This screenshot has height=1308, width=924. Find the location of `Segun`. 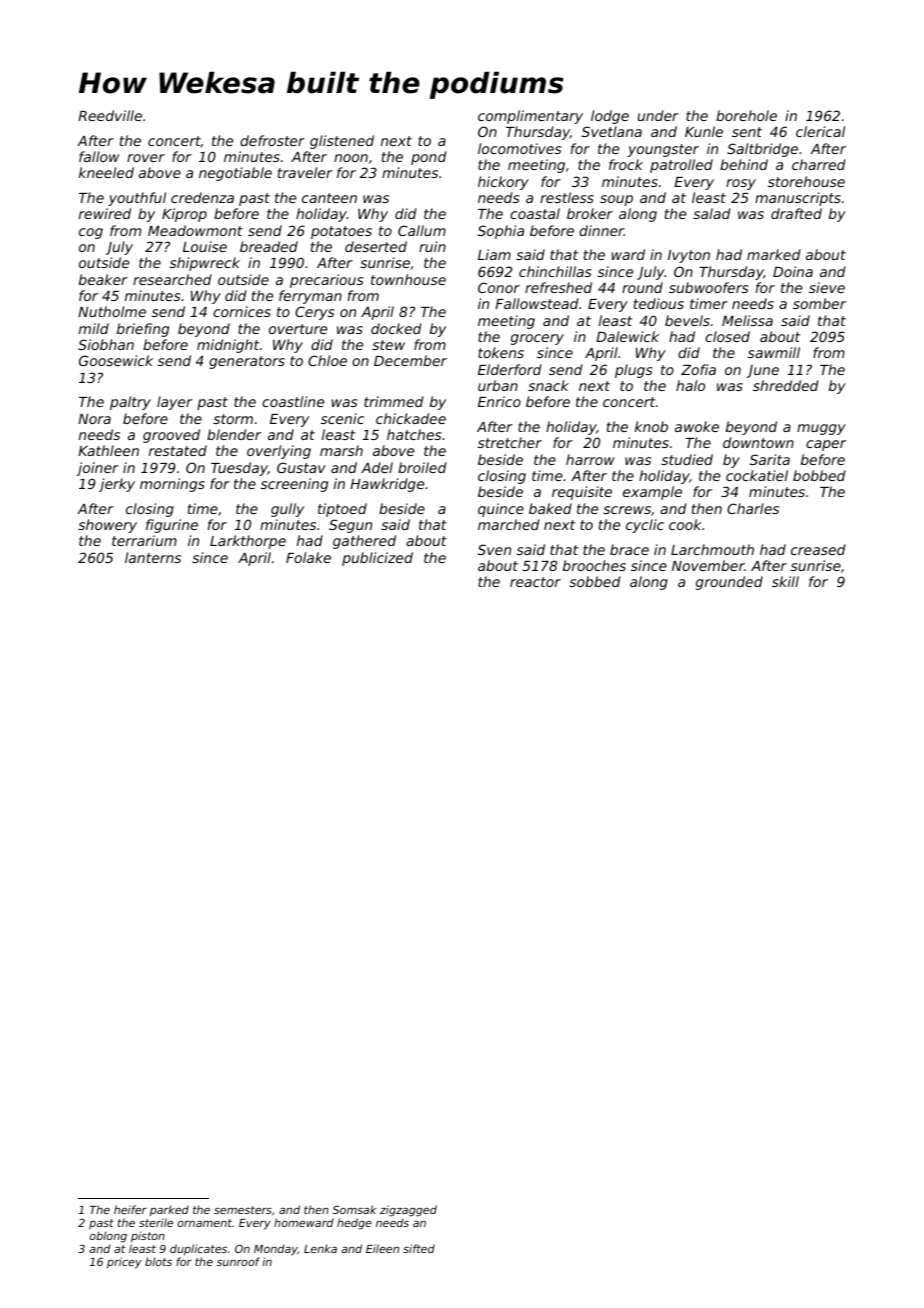

Segun is located at coordinates (350, 526).
